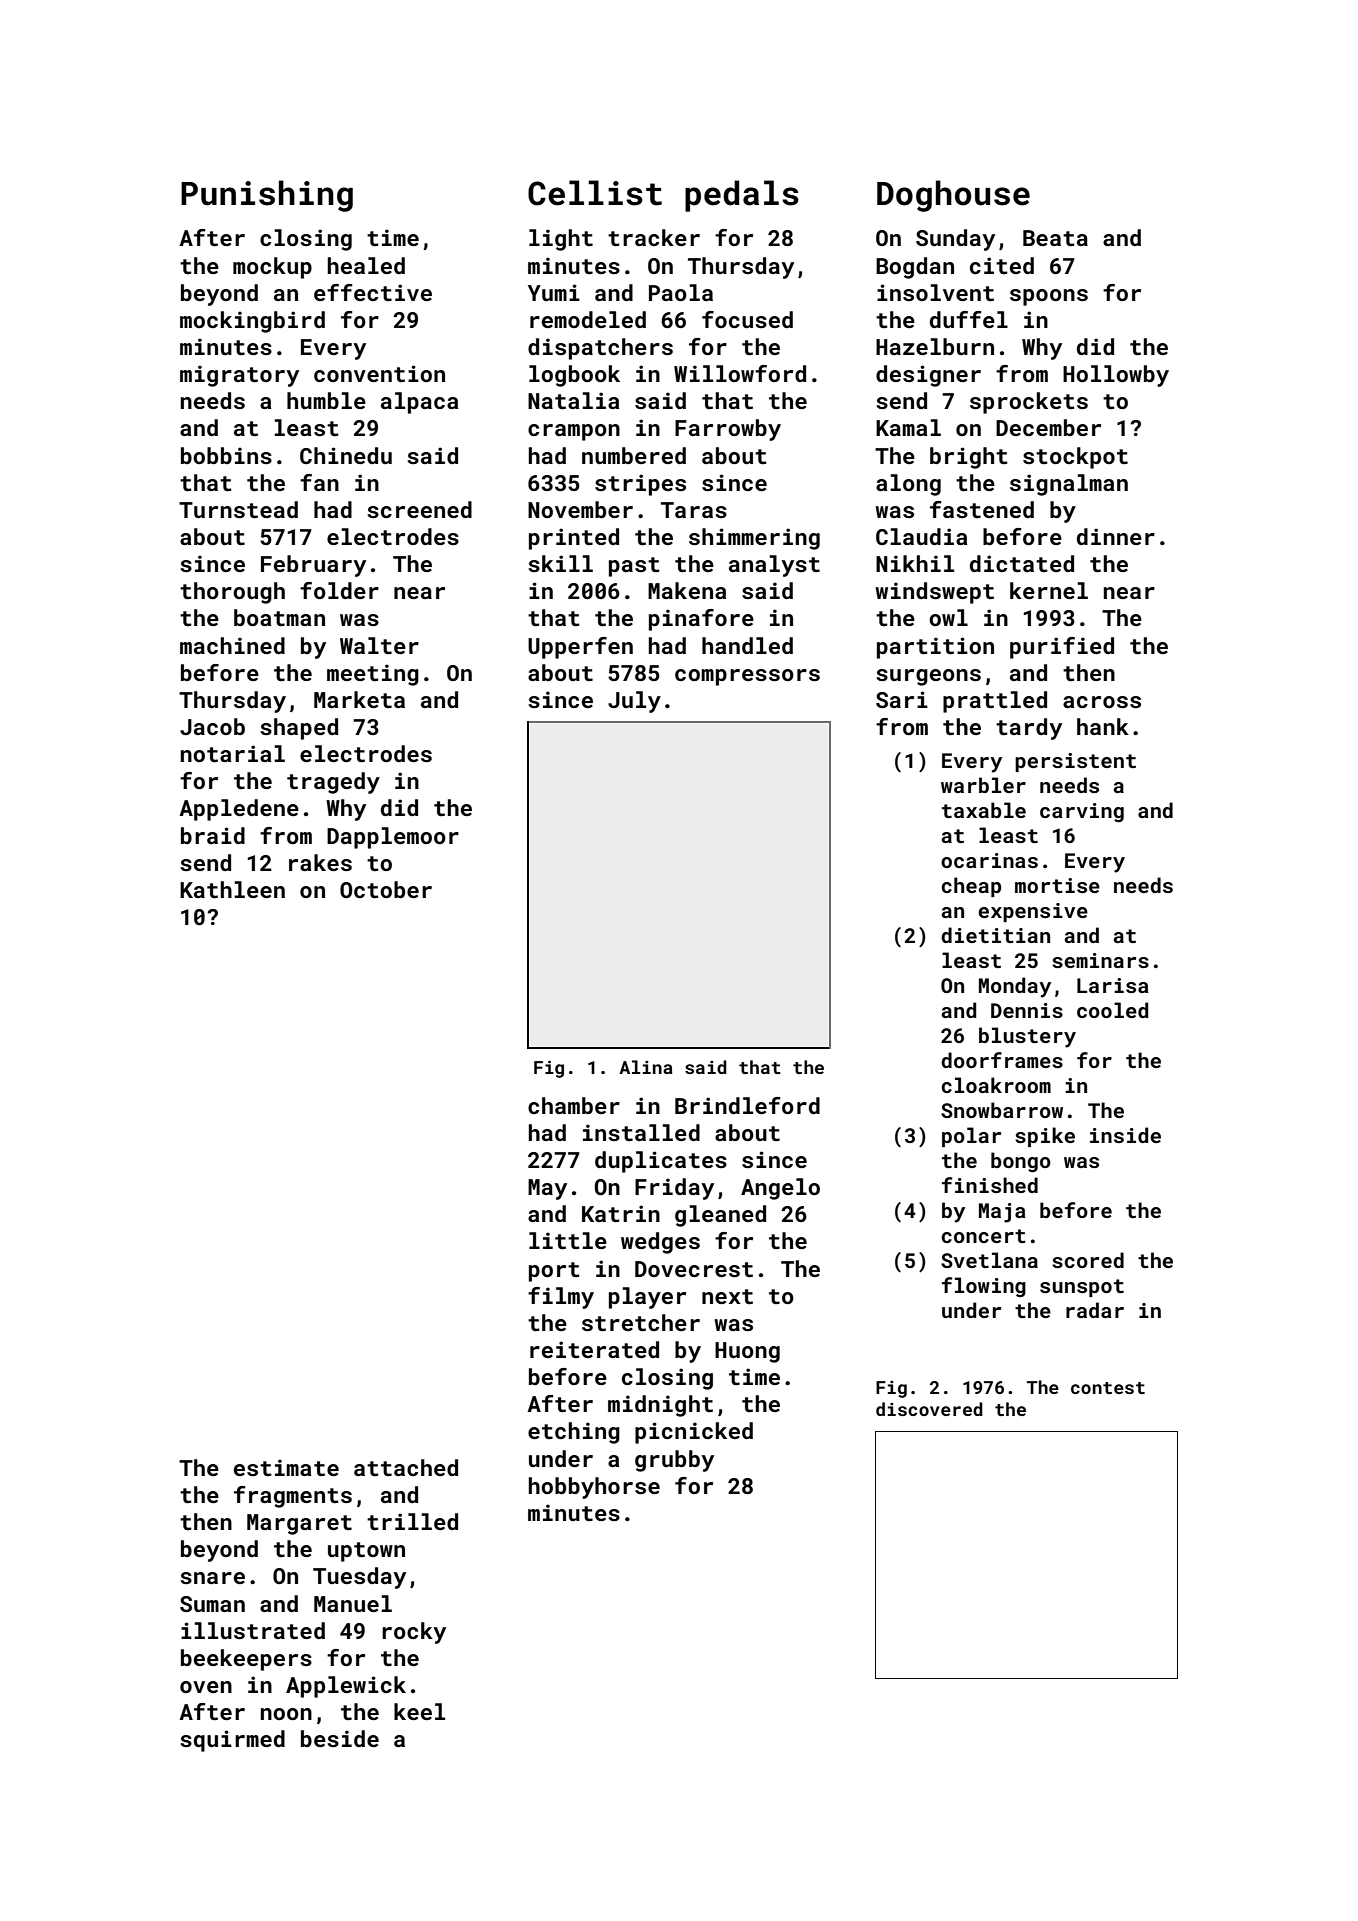 This document has width=1358, height=1921. I want to click on beside, so click(340, 1738).
